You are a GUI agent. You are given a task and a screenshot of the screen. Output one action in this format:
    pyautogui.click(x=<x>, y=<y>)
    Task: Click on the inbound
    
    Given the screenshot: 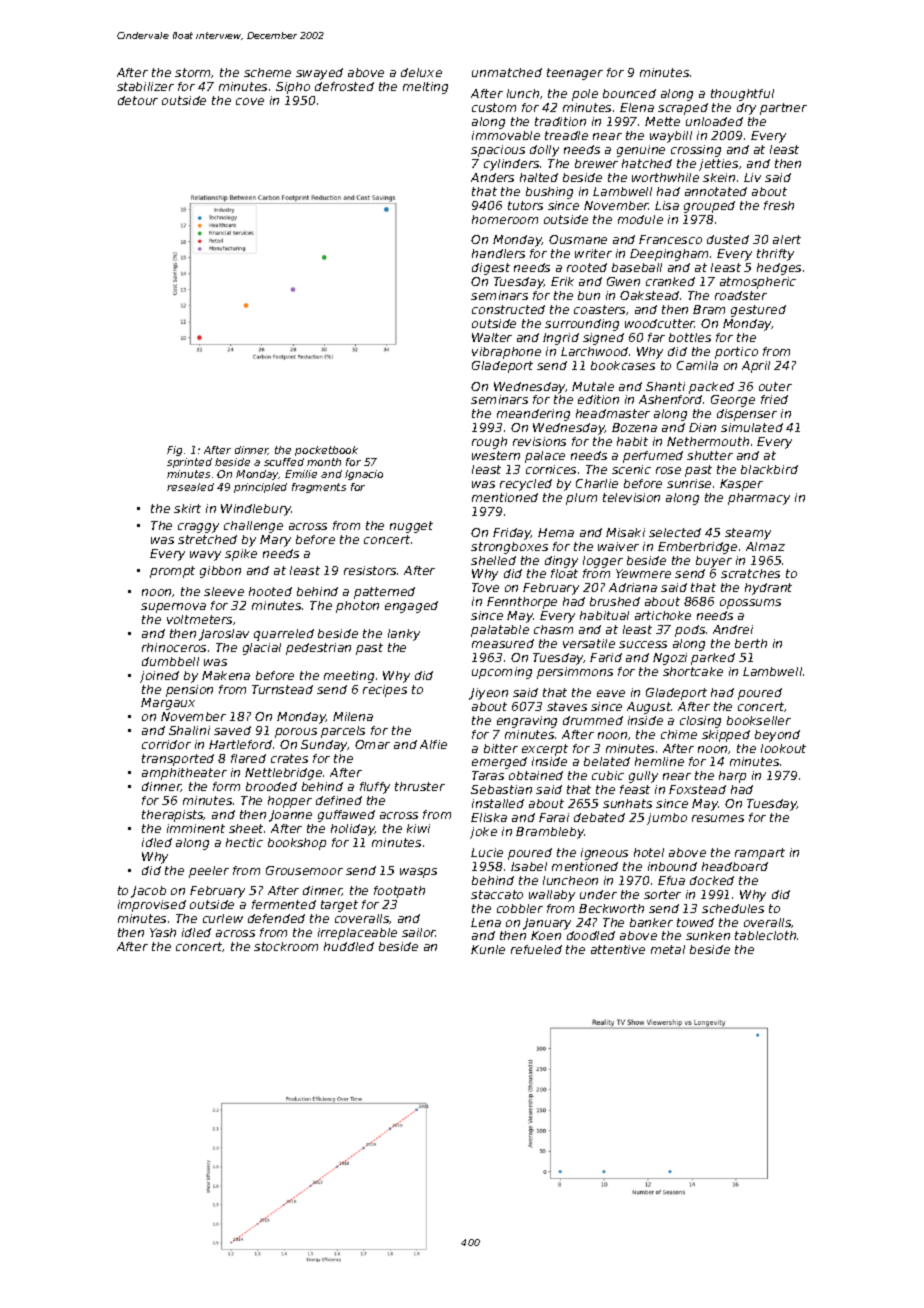 What is the action you would take?
    pyautogui.click(x=672, y=866)
